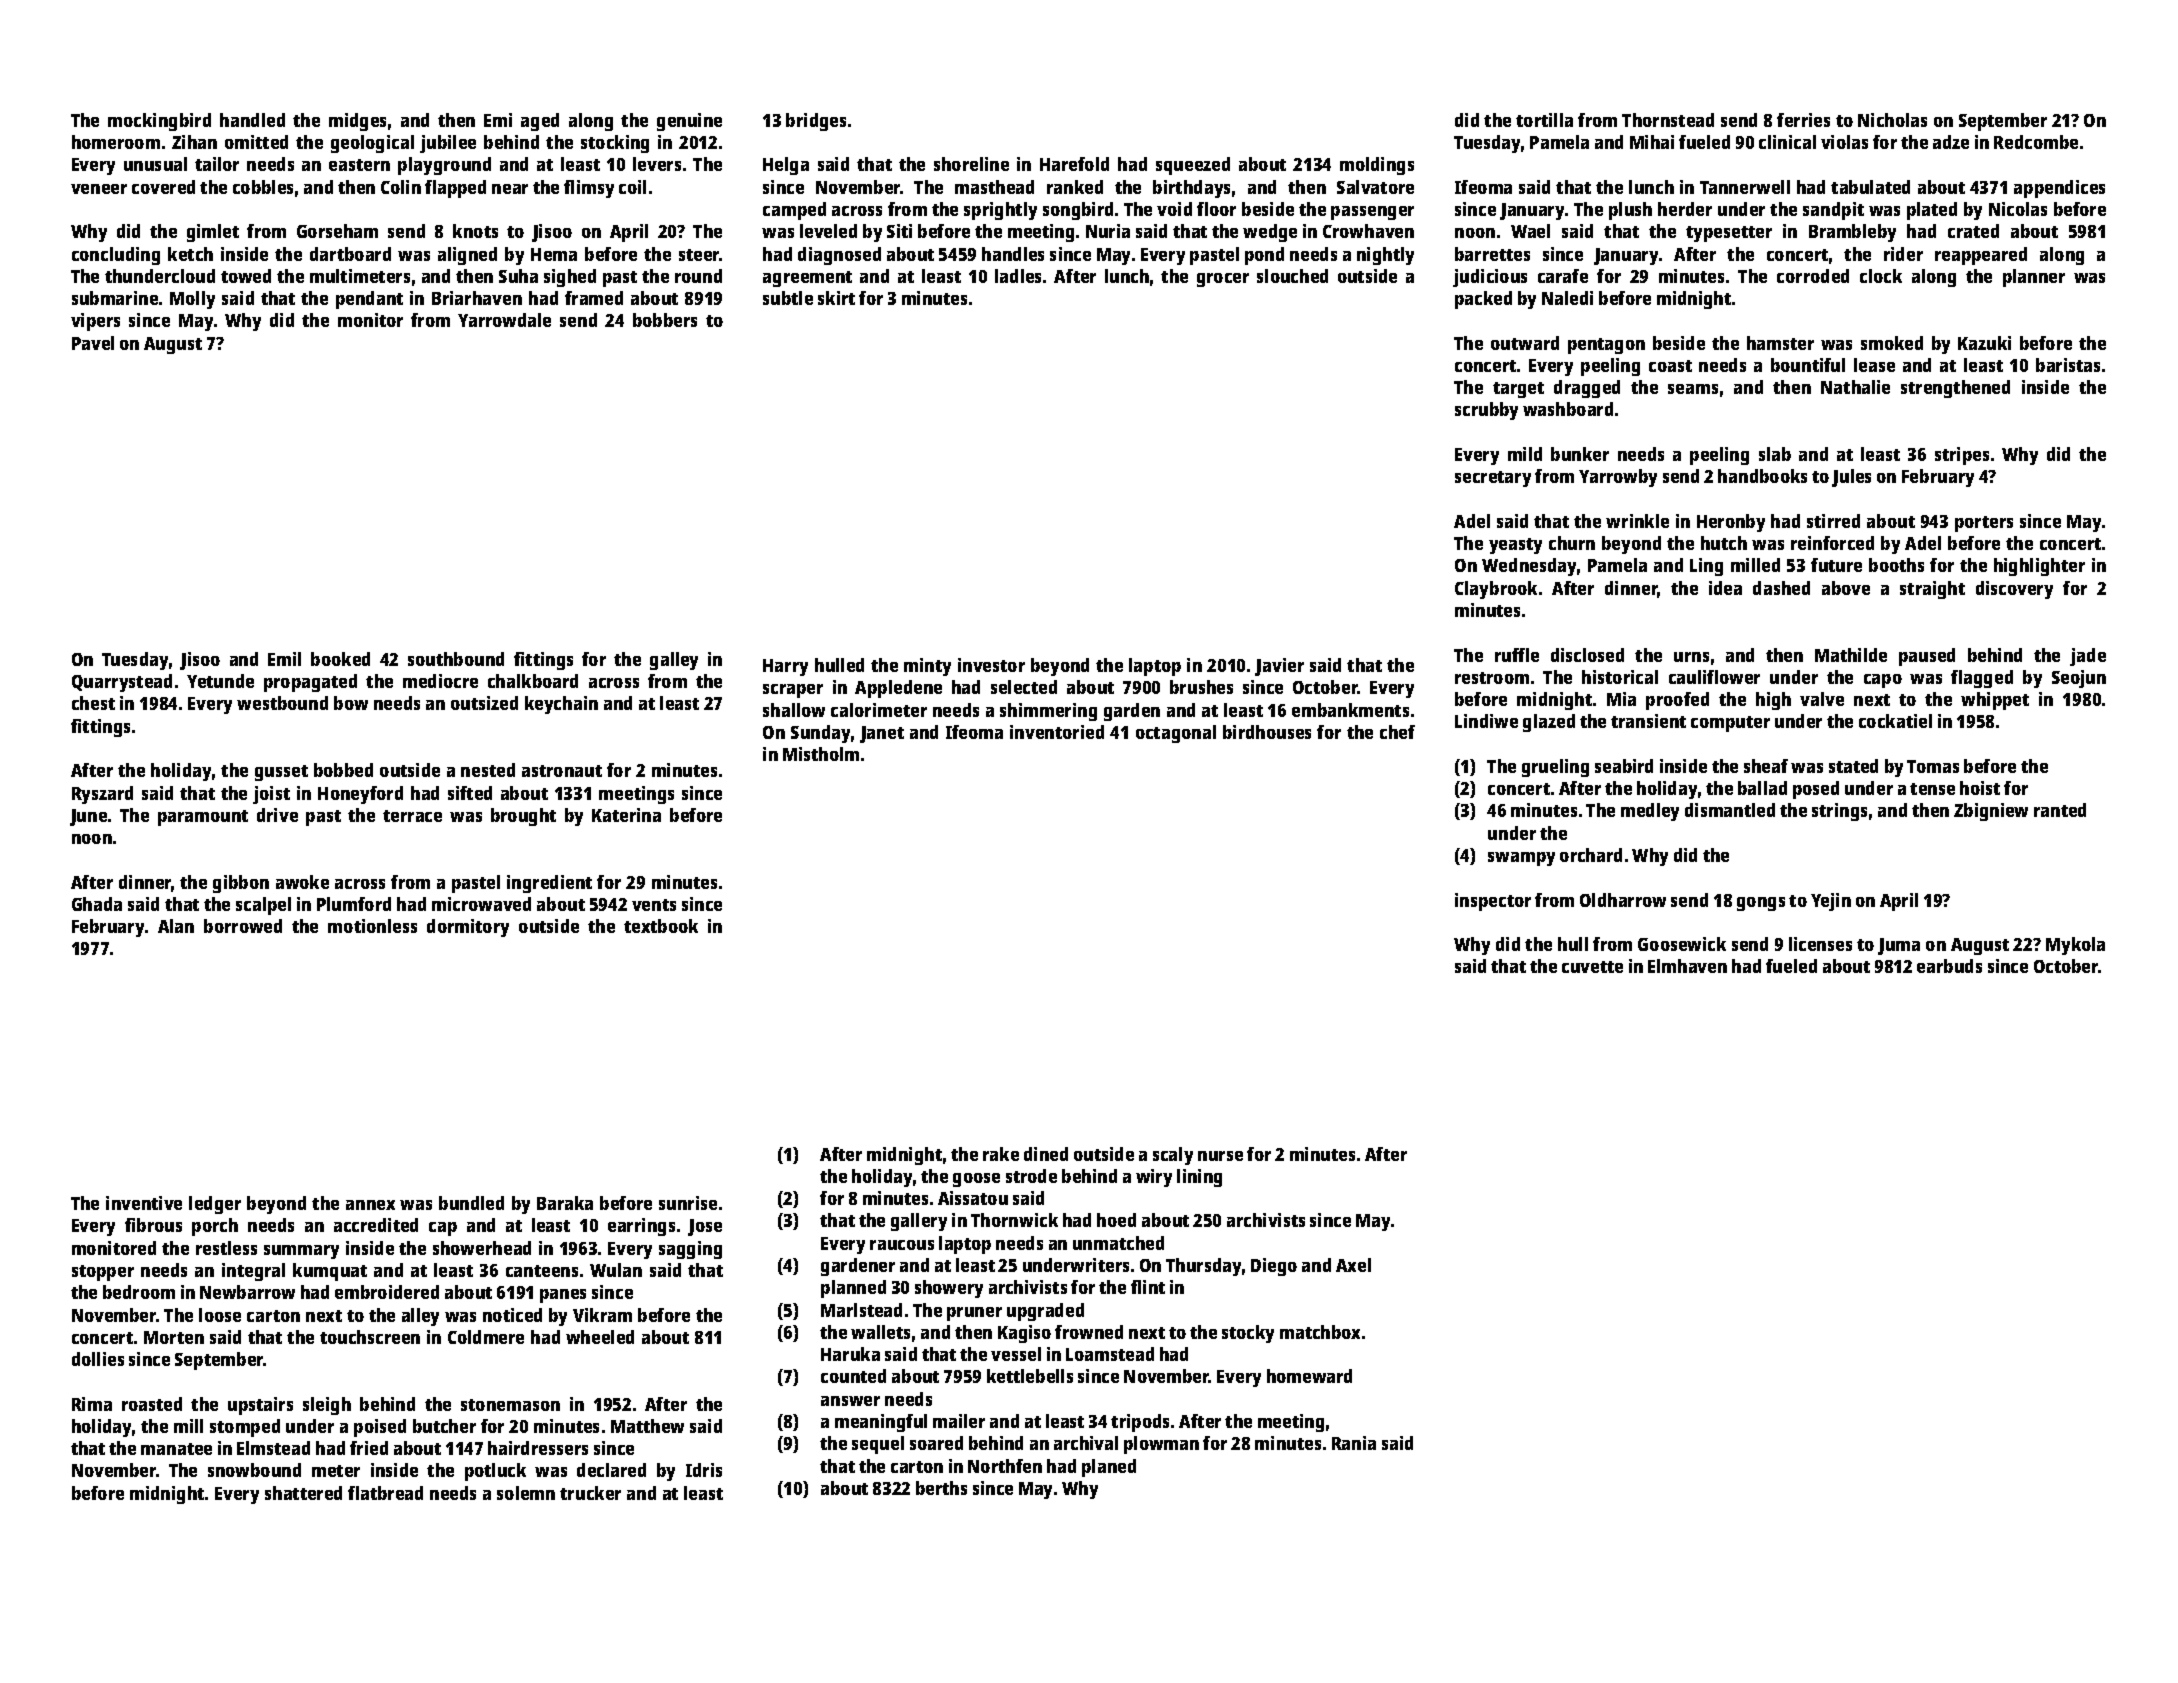 This screenshot has height=1683, width=2178. I want to click on homeward, so click(1309, 1376).
